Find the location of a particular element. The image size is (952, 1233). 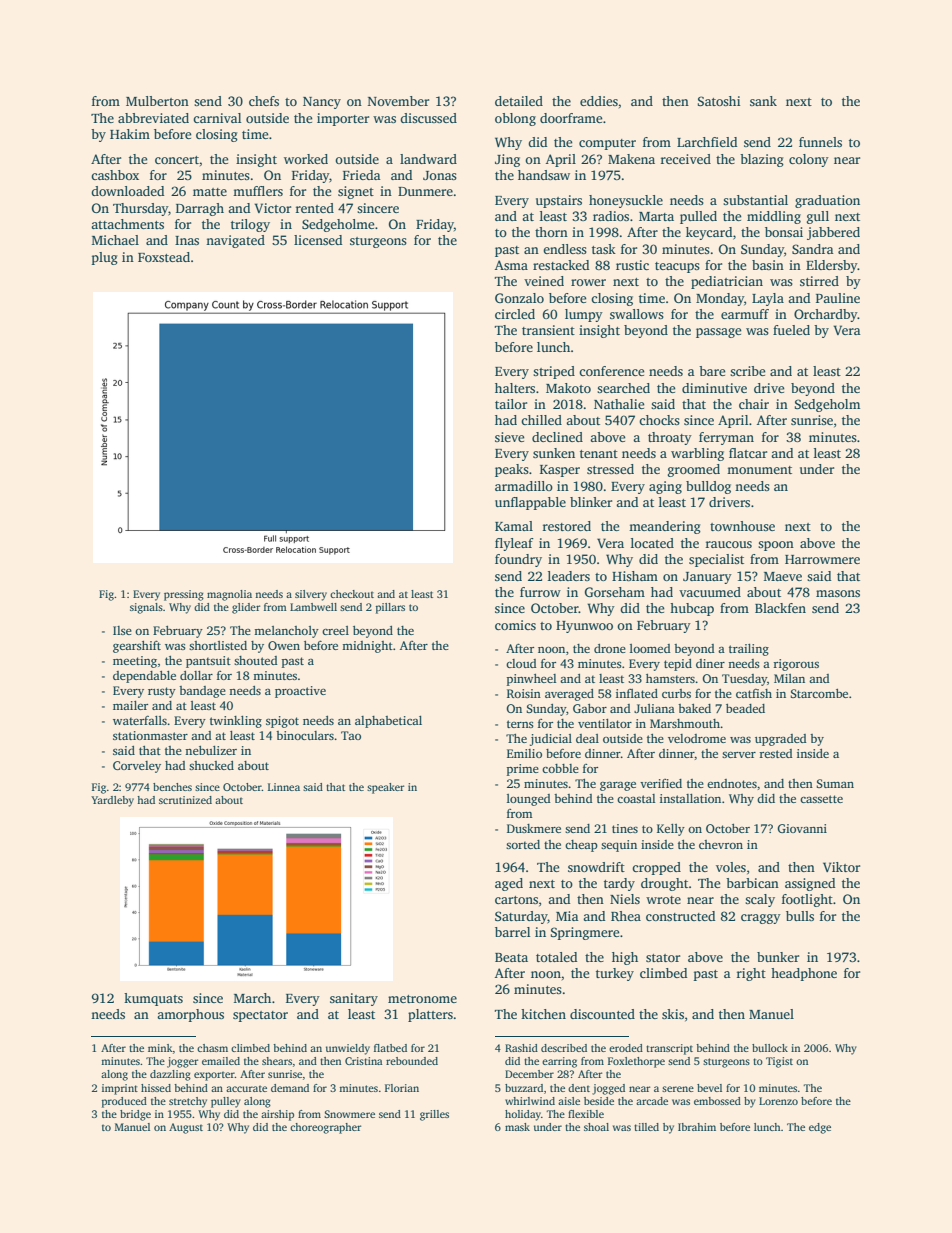

sorted is located at coordinates (523, 844).
